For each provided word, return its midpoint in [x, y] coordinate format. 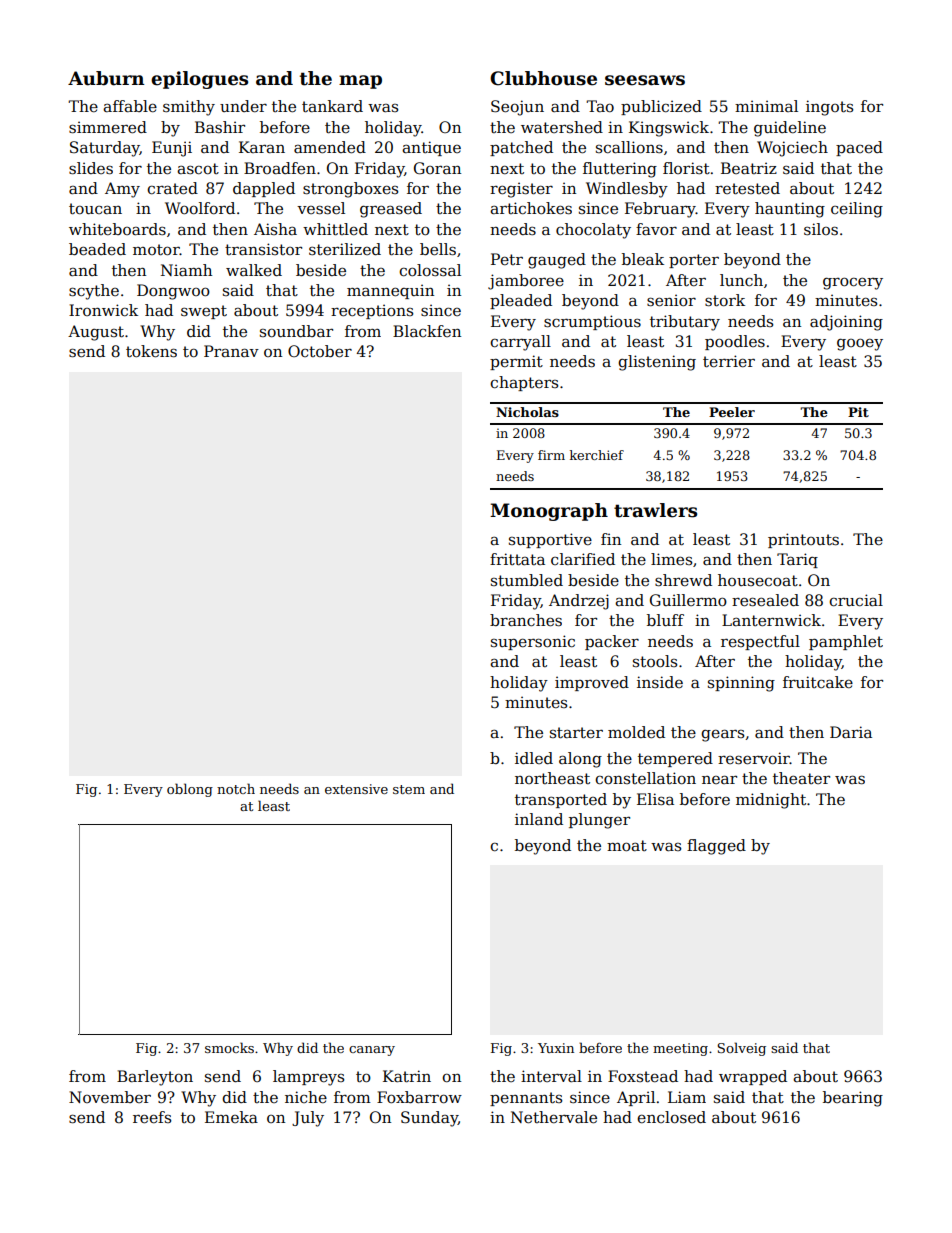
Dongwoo [173, 292]
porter [694, 261]
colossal [430, 270]
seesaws [645, 80]
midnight [771, 801]
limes [671, 559]
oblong [190, 790]
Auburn [106, 78]
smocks [229, 1047]
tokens [151, 351]
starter [576, 733]
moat [627, 845]
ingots [829, 108]
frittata [517, 559]
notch [236, 788]
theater [801, 778]
